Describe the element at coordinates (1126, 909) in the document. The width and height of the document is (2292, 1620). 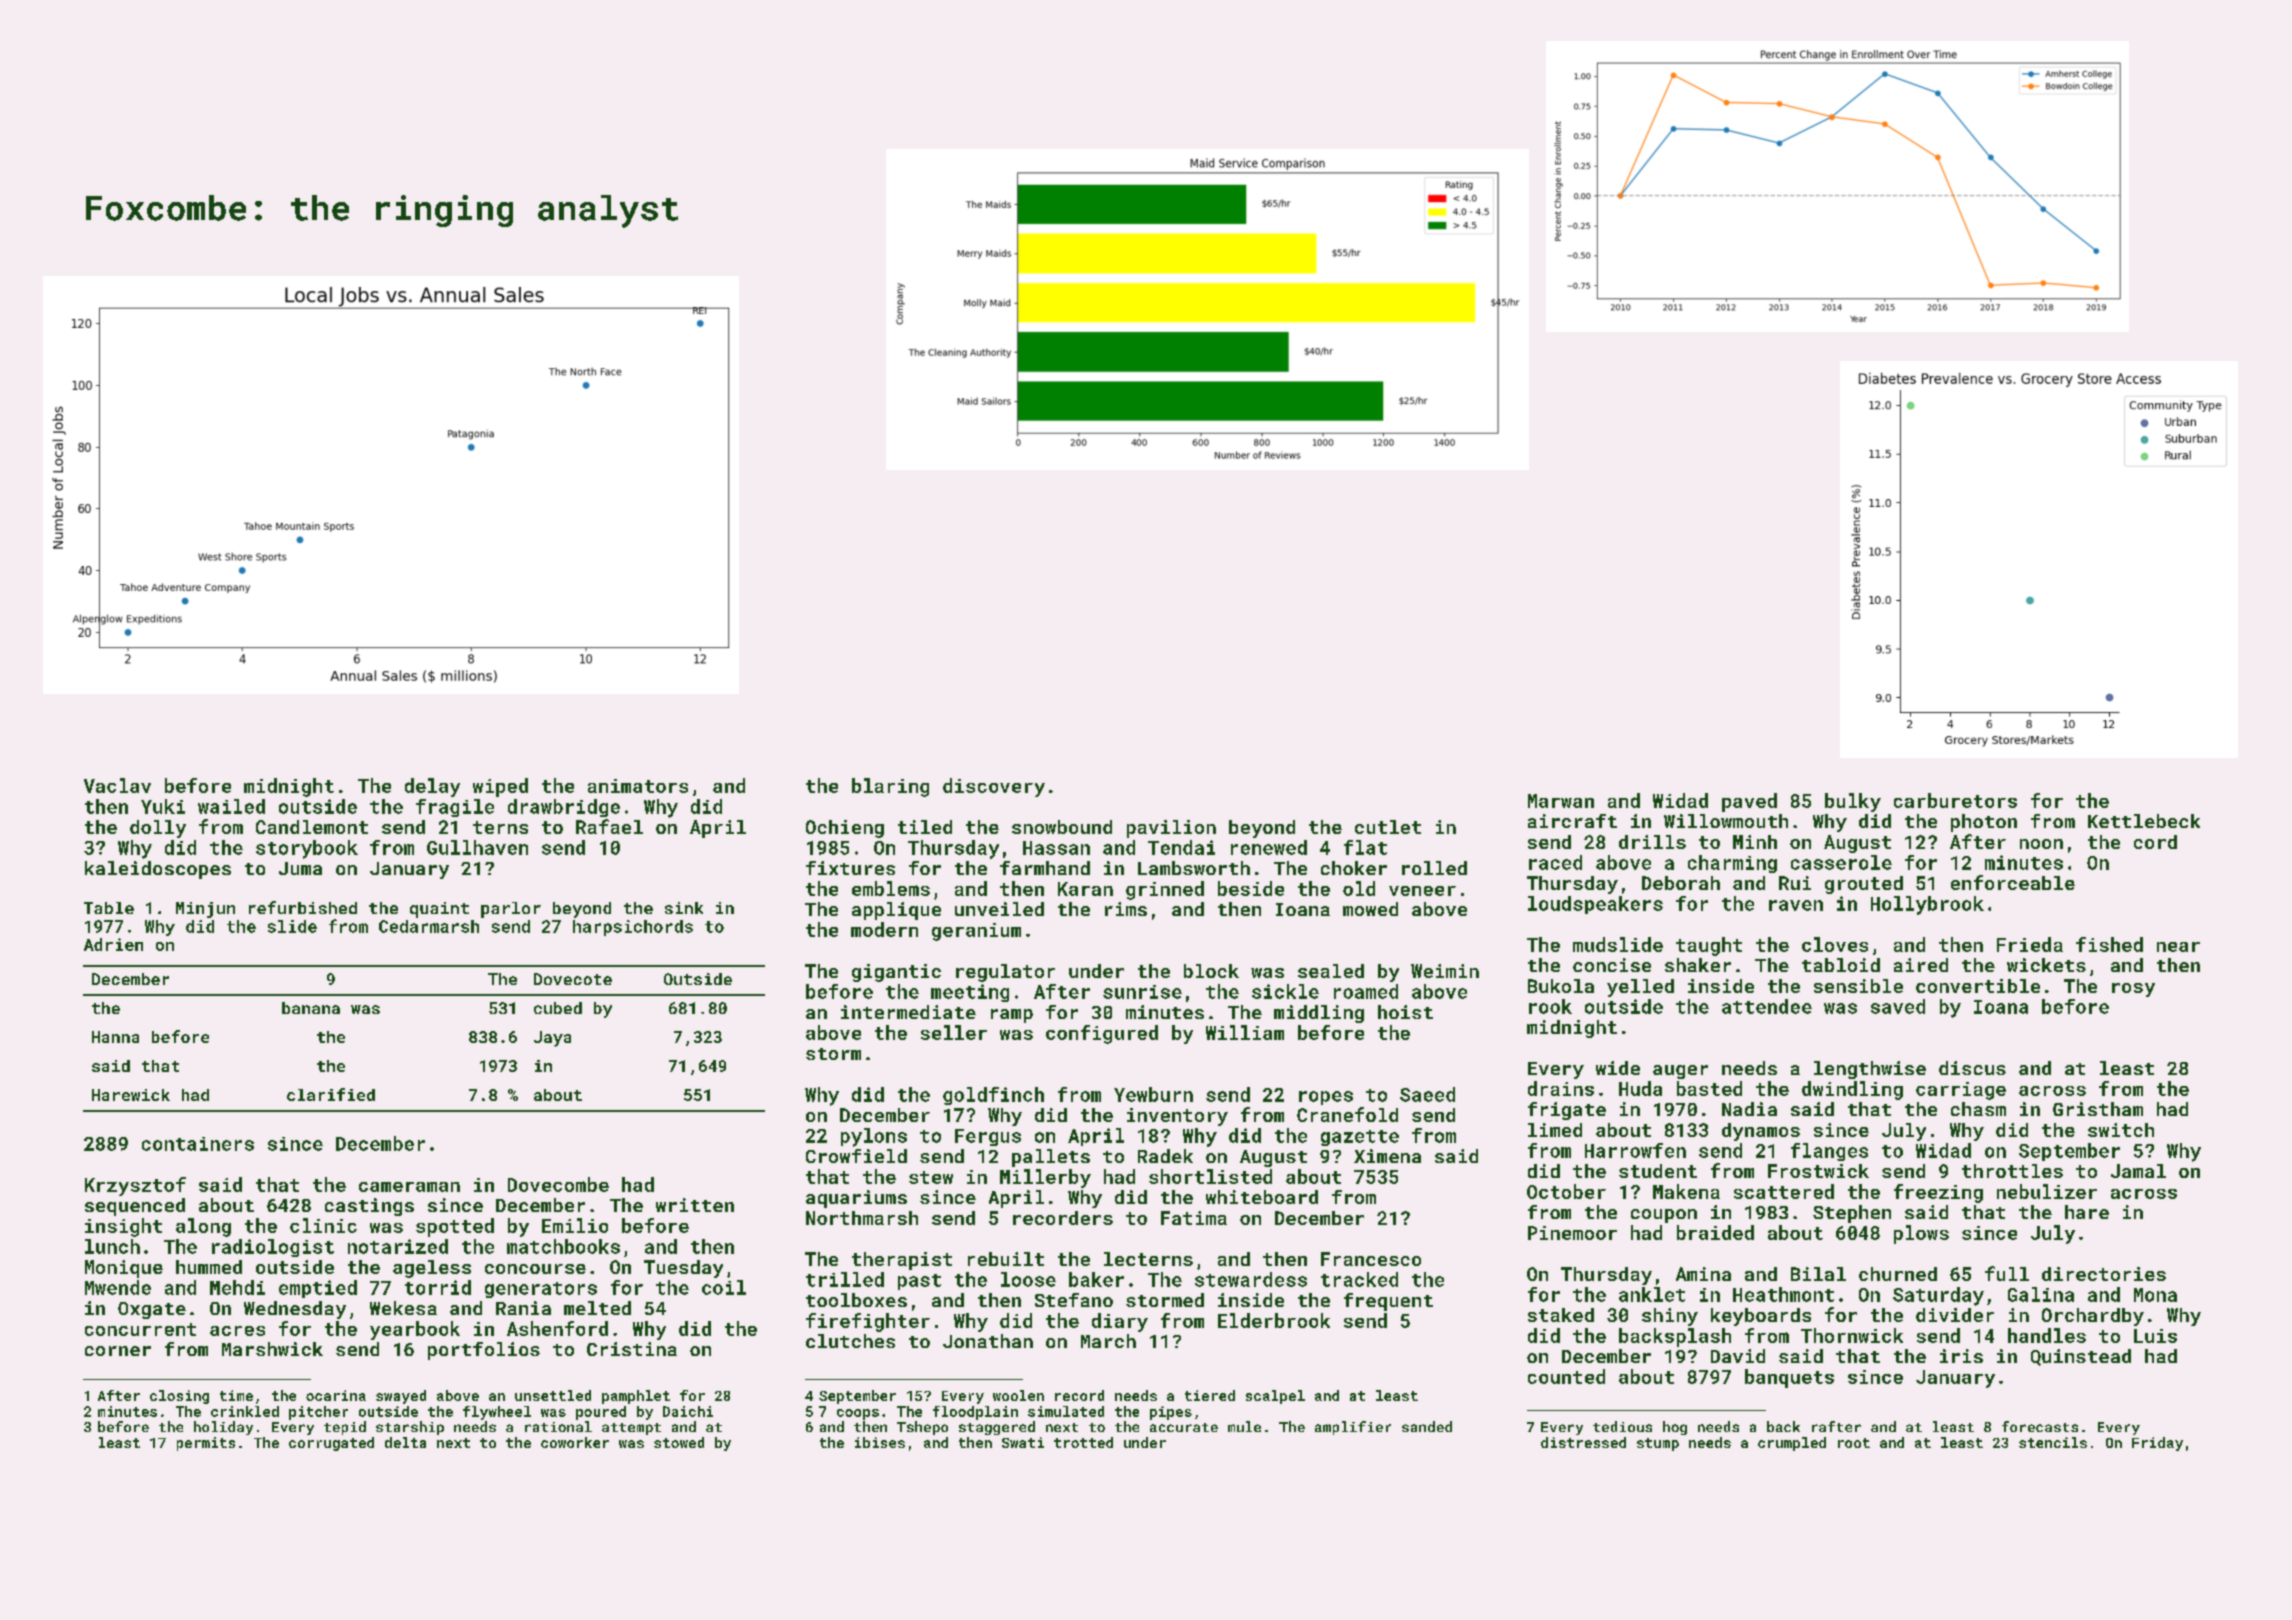
I see `rims` at that location.
